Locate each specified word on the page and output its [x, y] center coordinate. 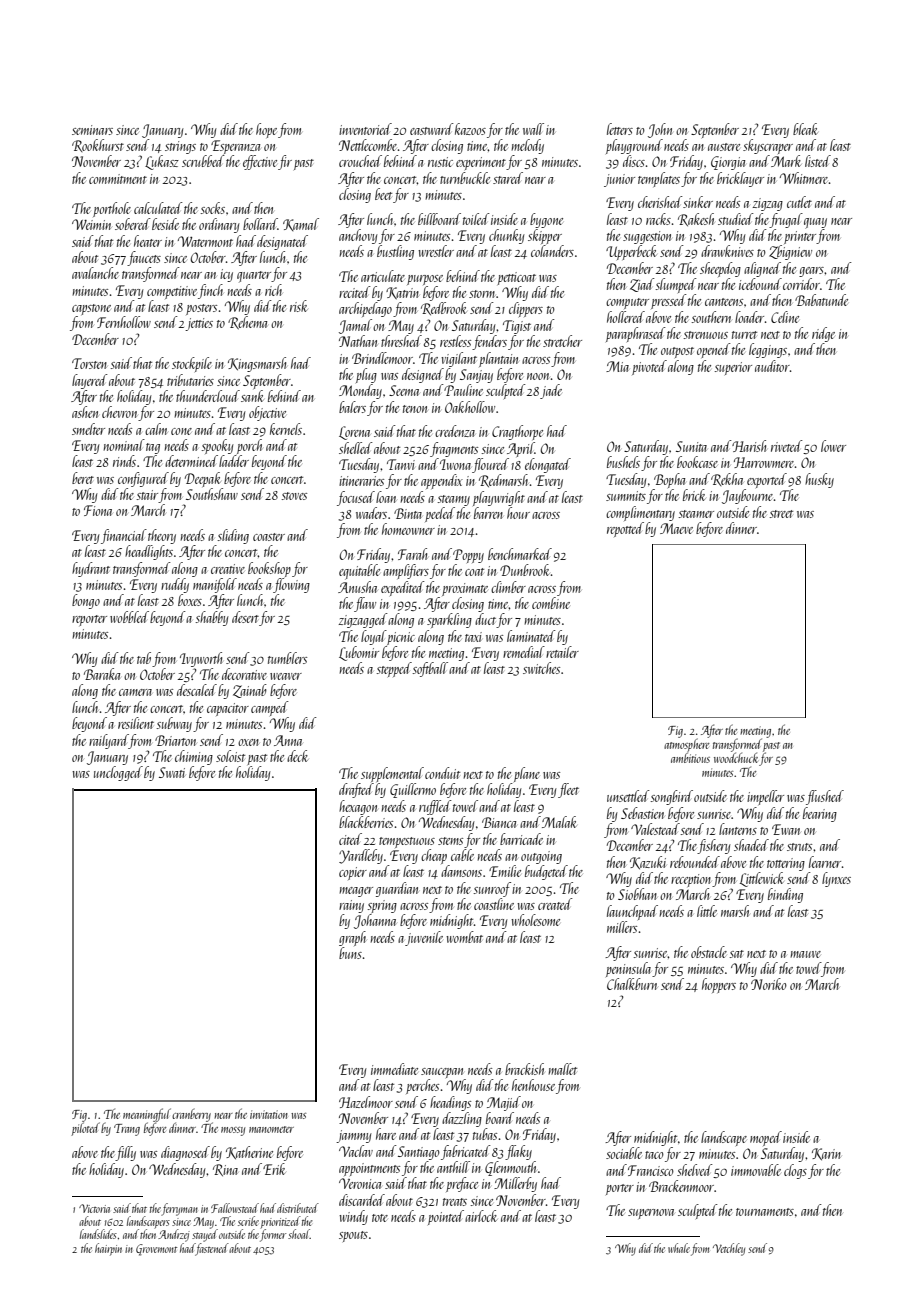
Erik [274, 1169]
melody [527, 146]
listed [818, 161]
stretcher [562, 341]
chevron [120, 413]
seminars [92, 130]
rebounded [695, 862]
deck [297, 756]
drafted [356, 790]
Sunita [691, 446]
